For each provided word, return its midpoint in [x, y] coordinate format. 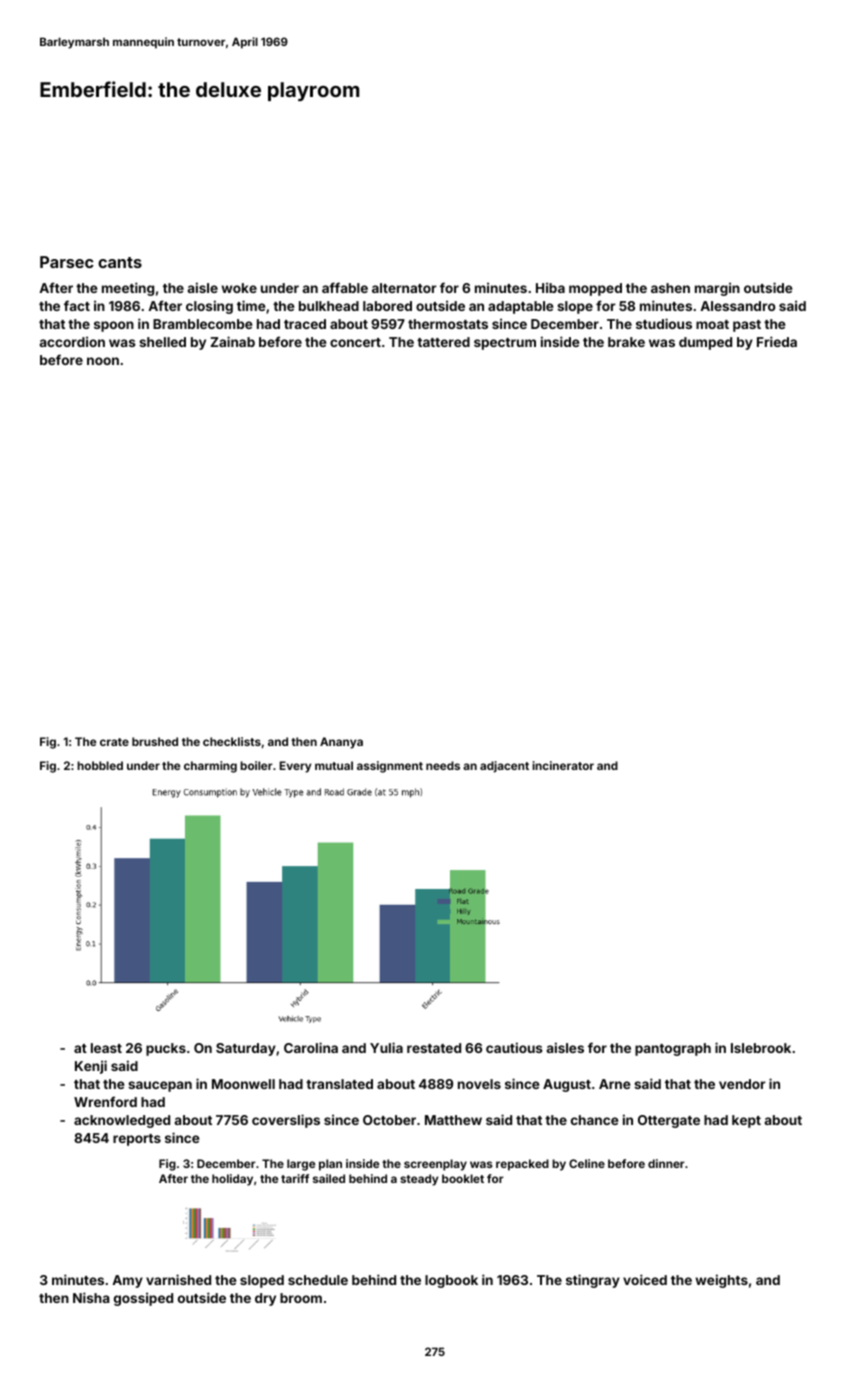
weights [721, 1281]
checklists [232, 741]
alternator [404, 288]
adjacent [504, 767]
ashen [670, 288]
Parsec [67, 262]
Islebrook [761, 1048]
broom [301, 1298]
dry [265, 1299]
